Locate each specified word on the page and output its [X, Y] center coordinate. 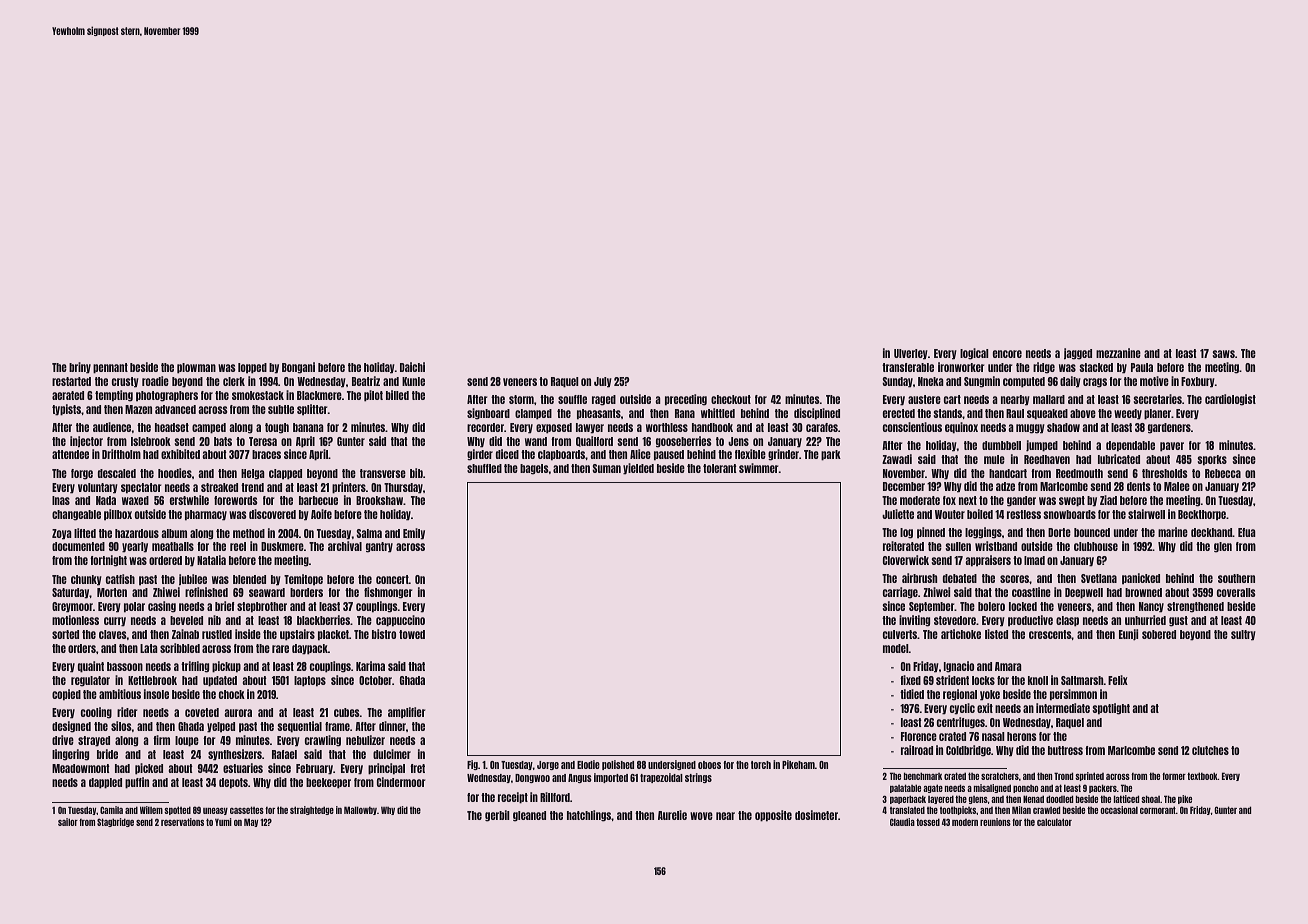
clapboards [561, 455]
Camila [111, 810]
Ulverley [911, 354]
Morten [112, 592]
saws [1224, 354]
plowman [196, 368]
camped [209, 428]
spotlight [1111, 709]
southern [1236, 578]
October [375, 680]
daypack [310, 649]
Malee [1177, 486]
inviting [914, 621]
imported [611, 778]
